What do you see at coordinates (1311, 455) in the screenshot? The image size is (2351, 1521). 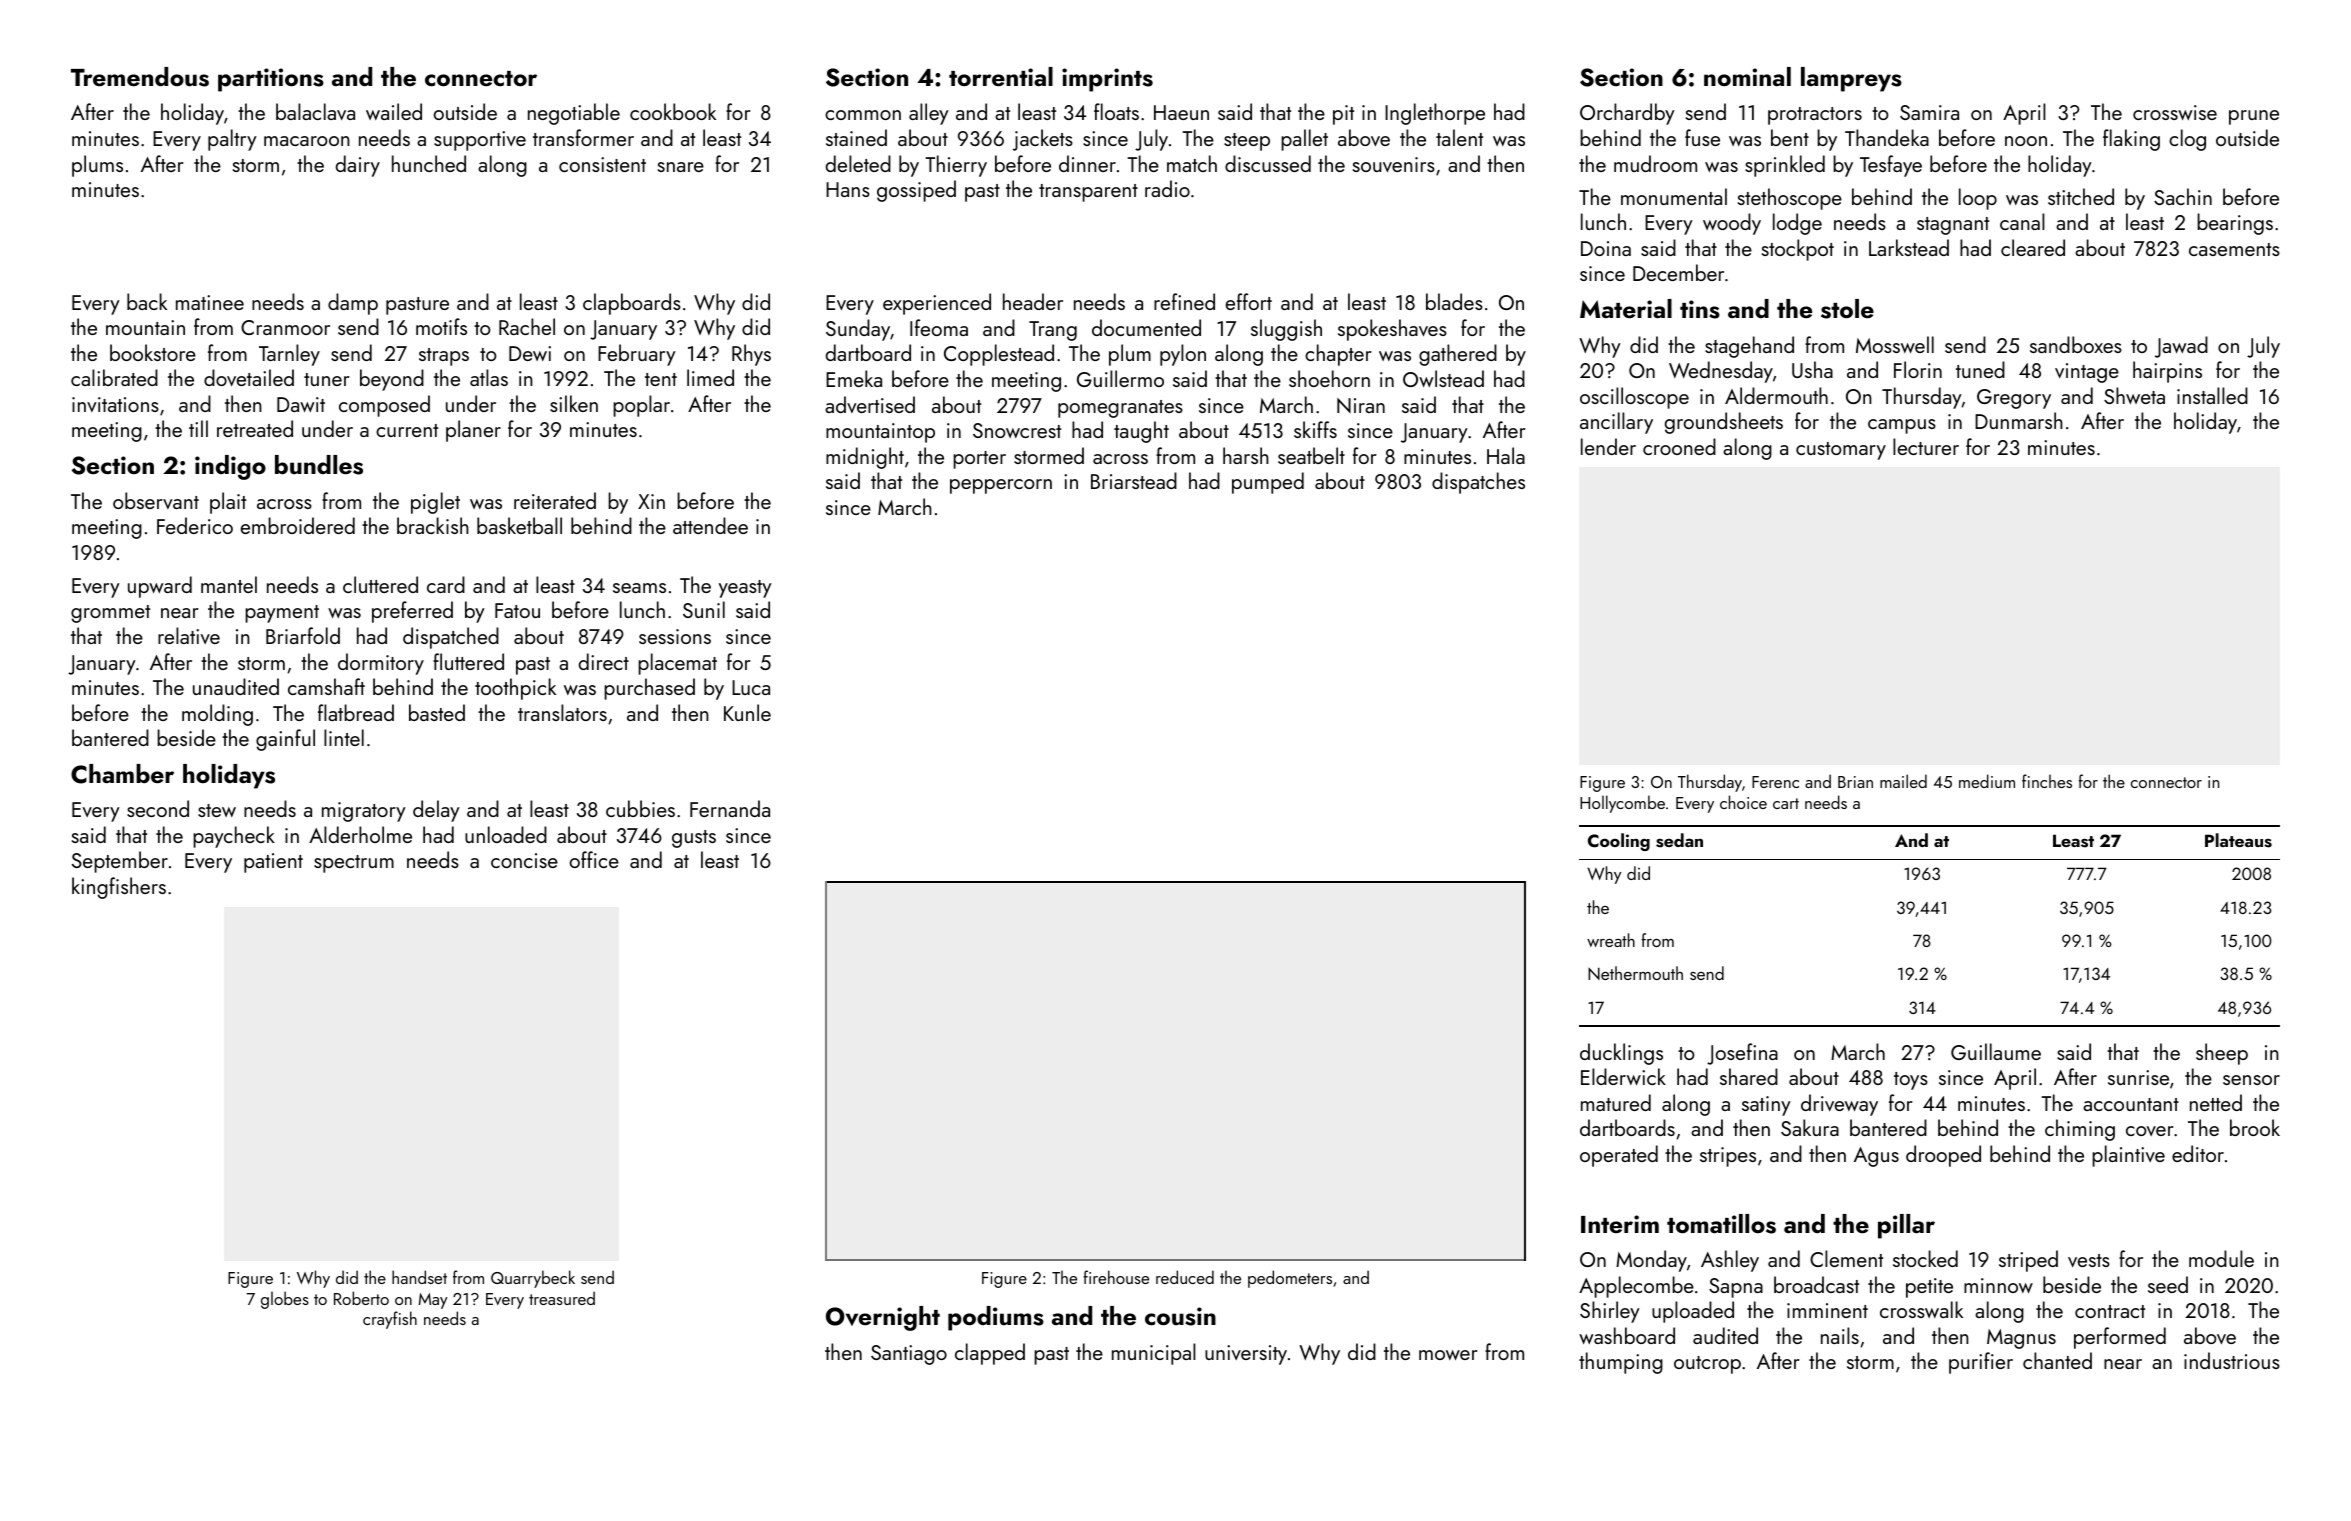 I see `seatbelt` at bounding box center [1311, 455].
